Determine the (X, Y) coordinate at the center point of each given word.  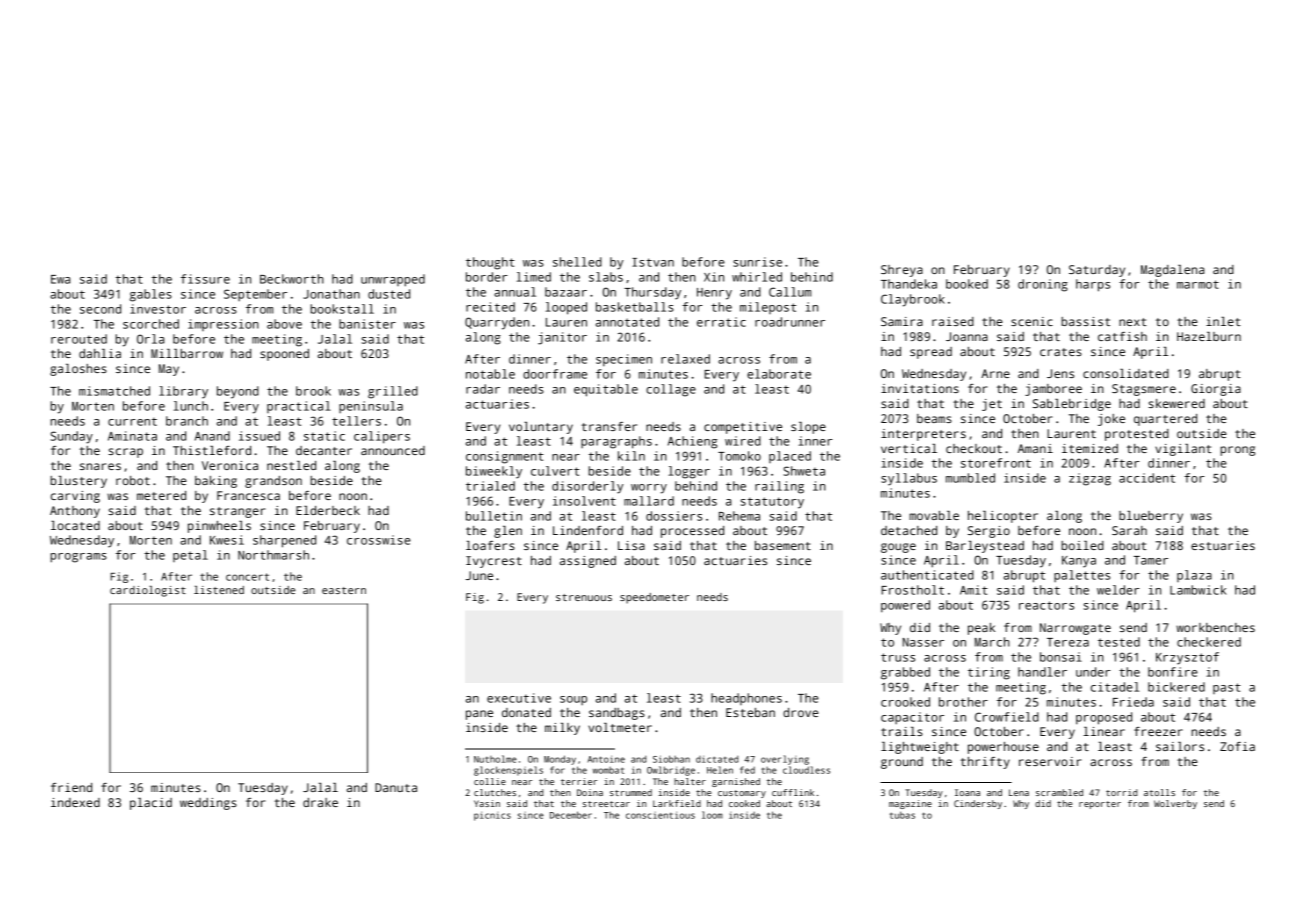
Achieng (692, 442)
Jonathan (331, 294)
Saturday (1097, 271)
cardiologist (148, 591)
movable (934, 515)
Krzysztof (1187, 658)
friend (71, 787)
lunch (191, 406)
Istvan (653, 262)
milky (562, 729)
